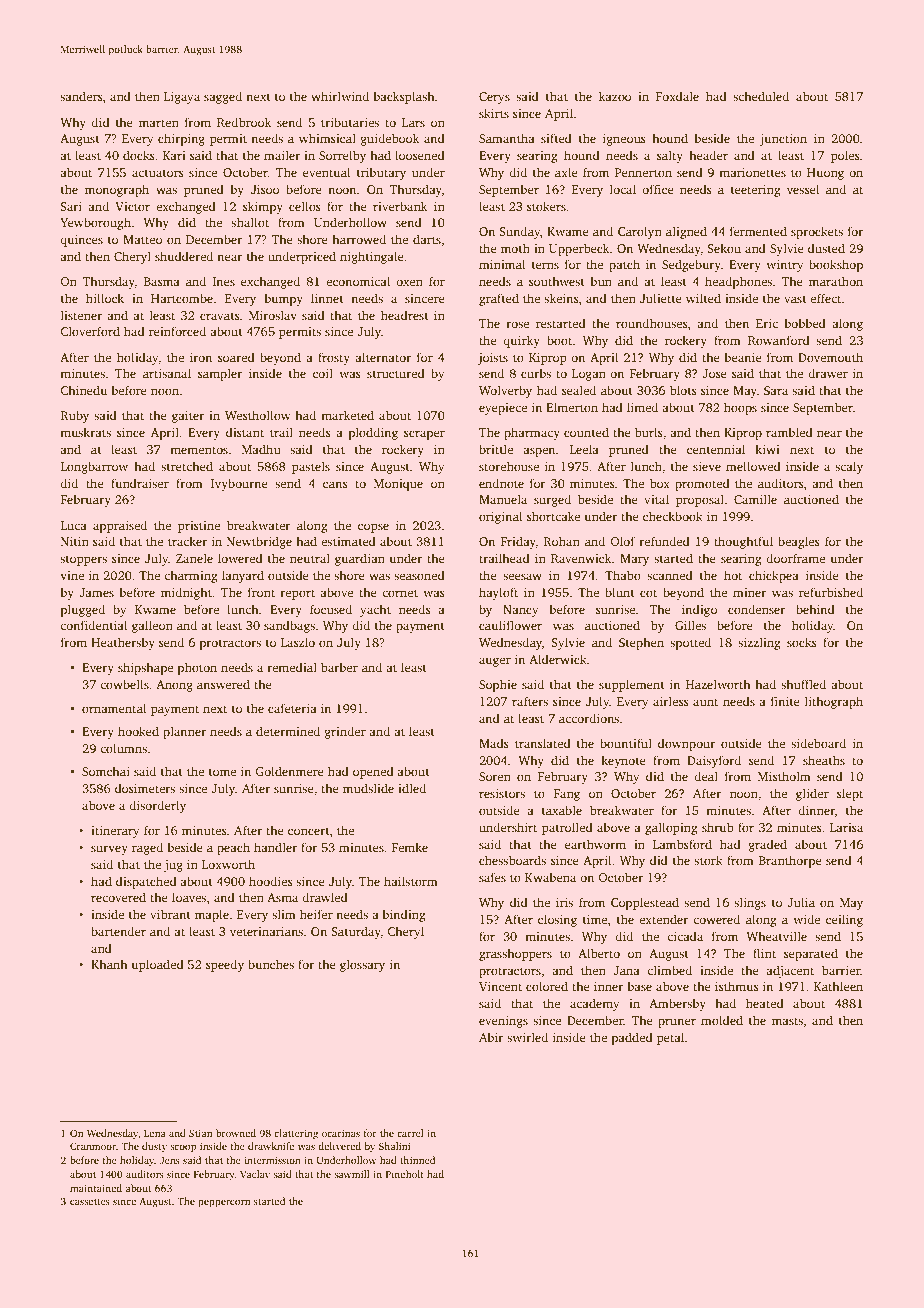  Describe the element at coordinates (341, 1133) in the page. I see `ocarinas` at that location.
